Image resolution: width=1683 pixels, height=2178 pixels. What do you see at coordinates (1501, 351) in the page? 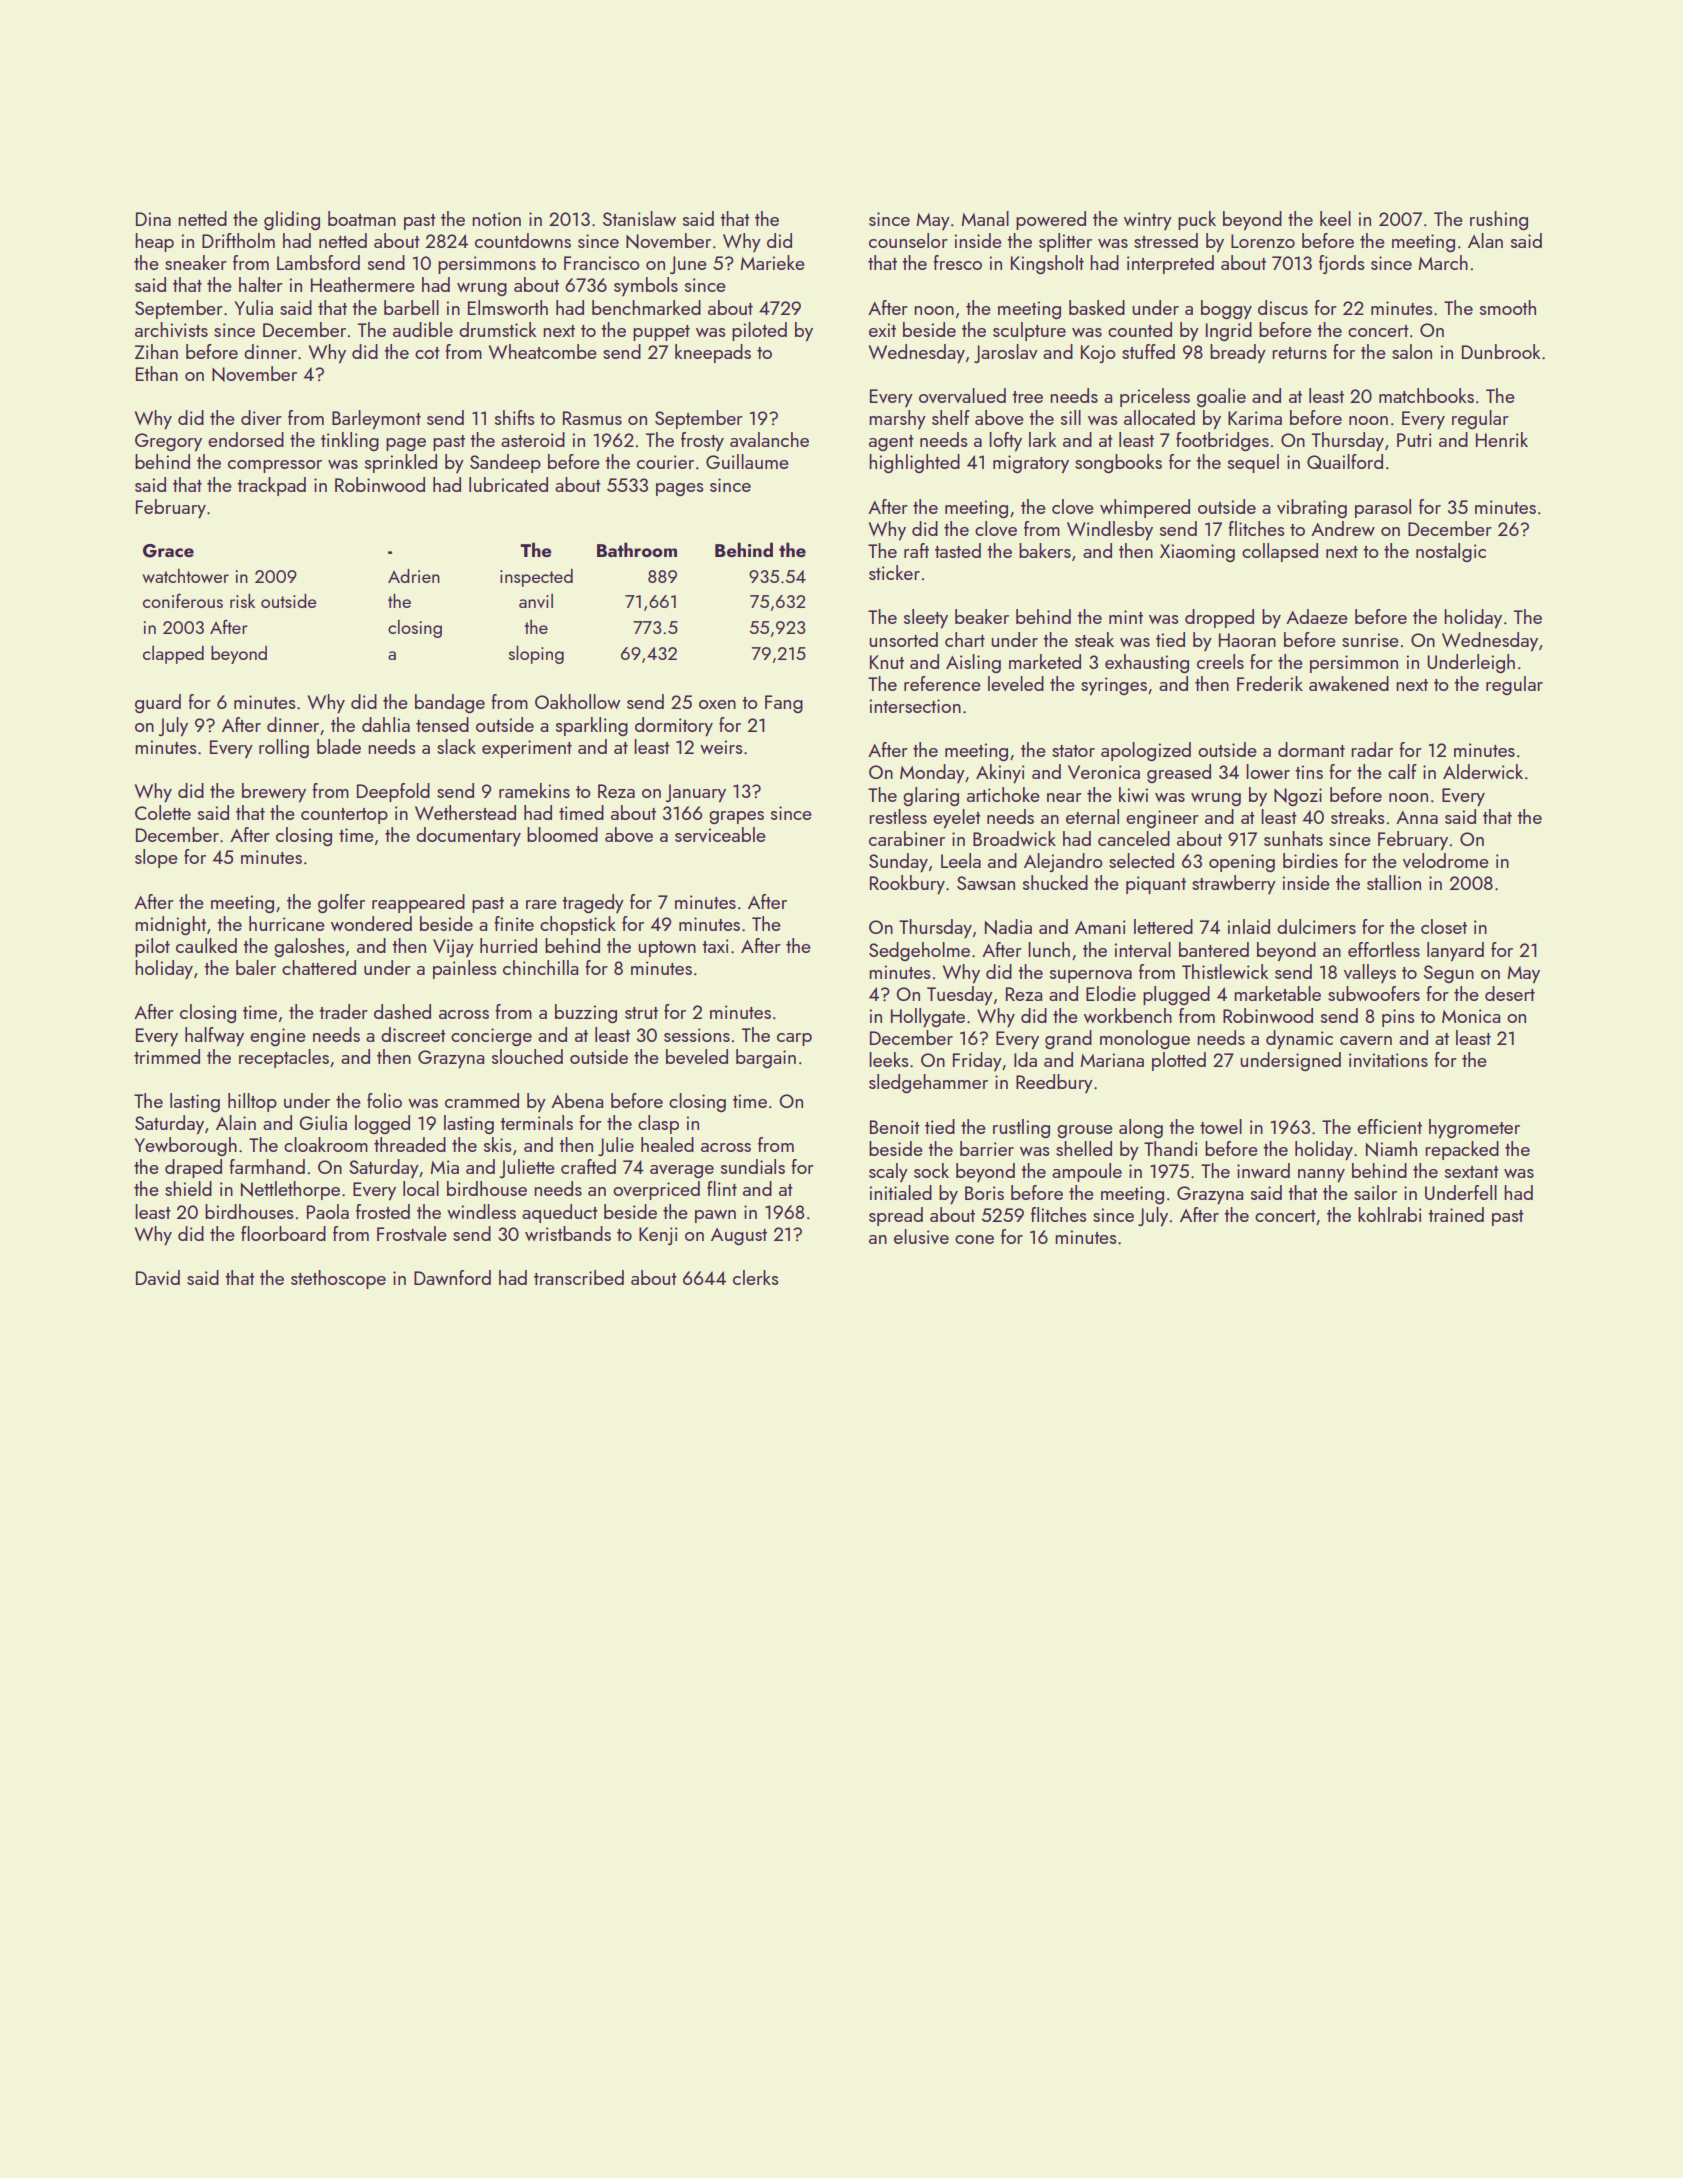
I see `Dunbrook` at bounding box center [1501, 351].
